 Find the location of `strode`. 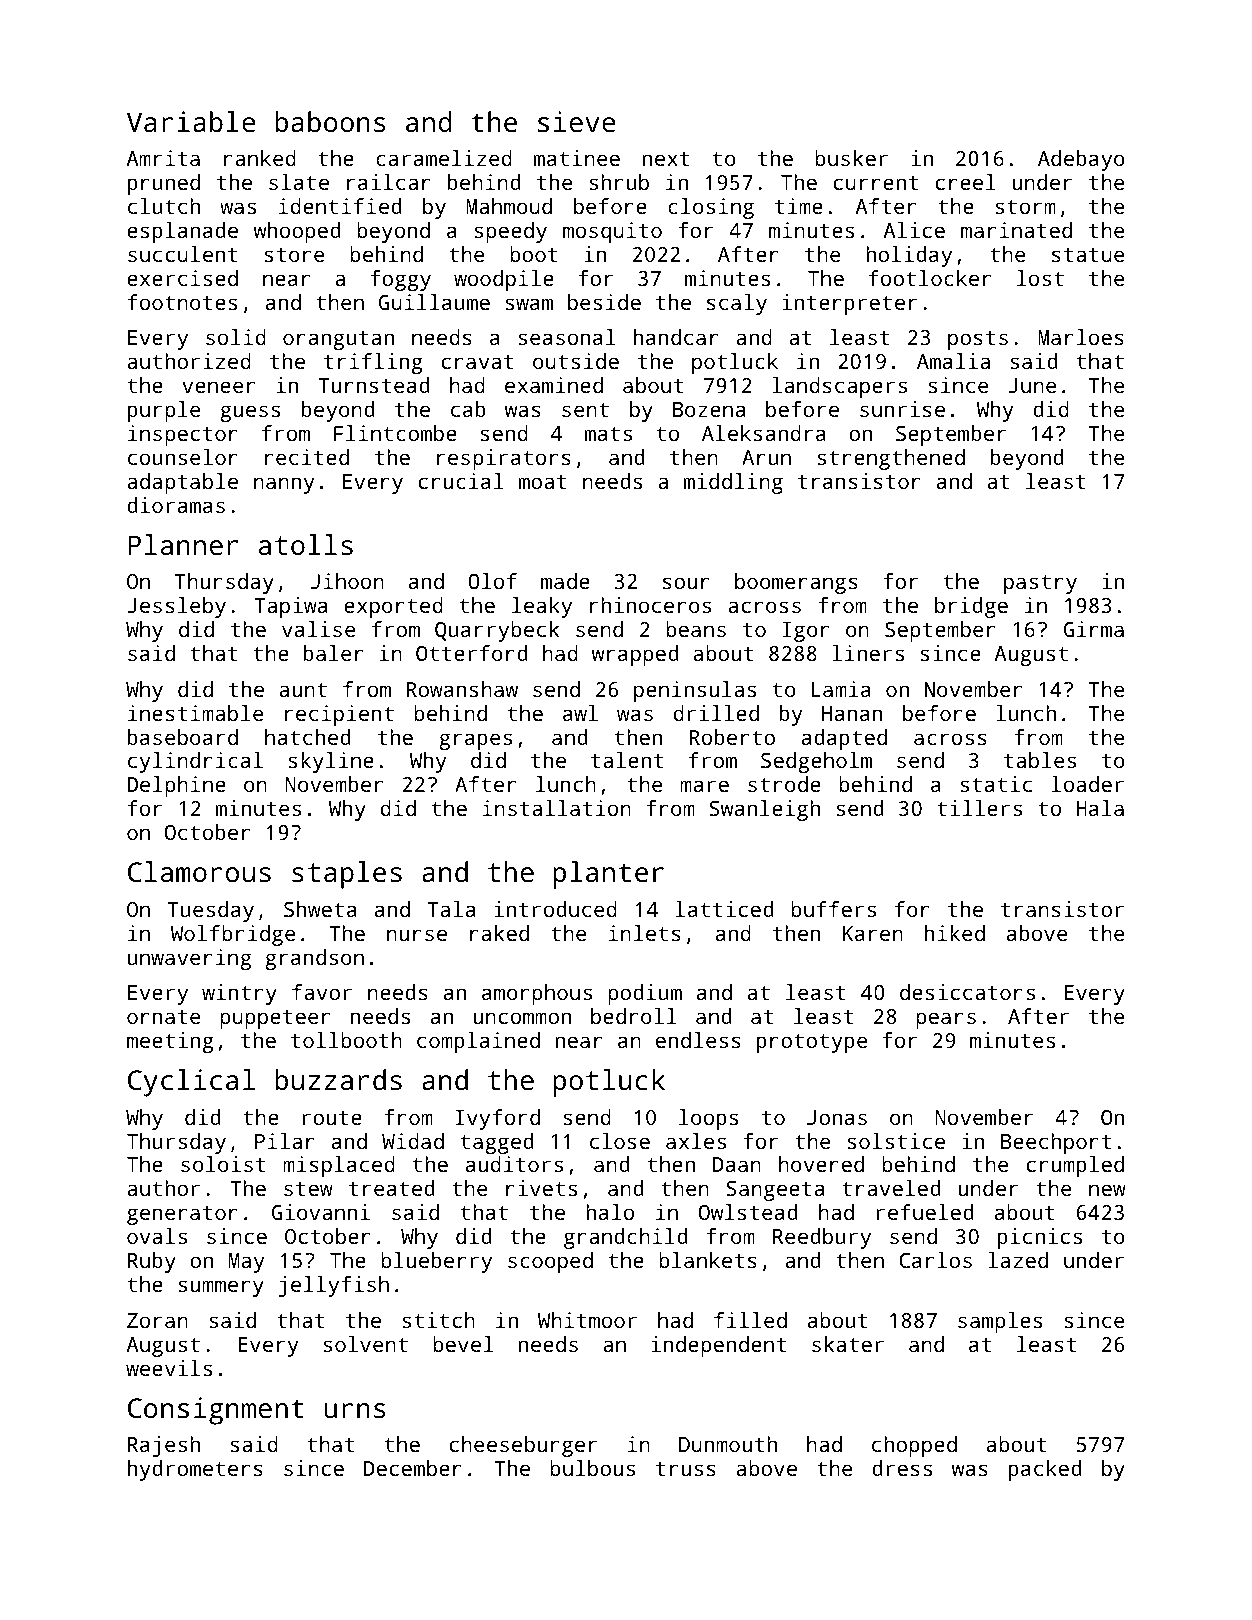

strode is located at coordinates (784, 784).
